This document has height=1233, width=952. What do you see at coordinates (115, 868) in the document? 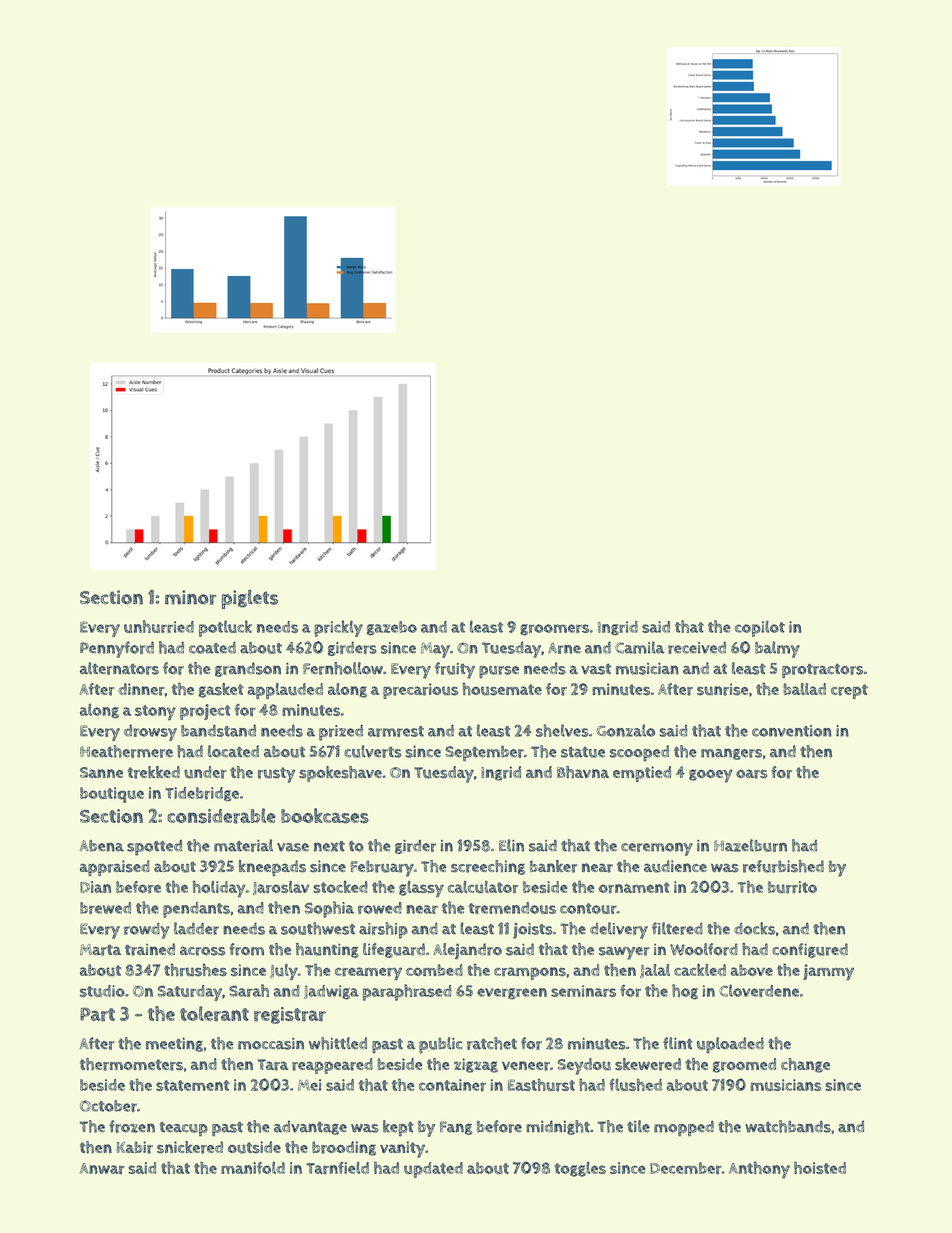
I see `appraised` at bounding box center [115, 868].
